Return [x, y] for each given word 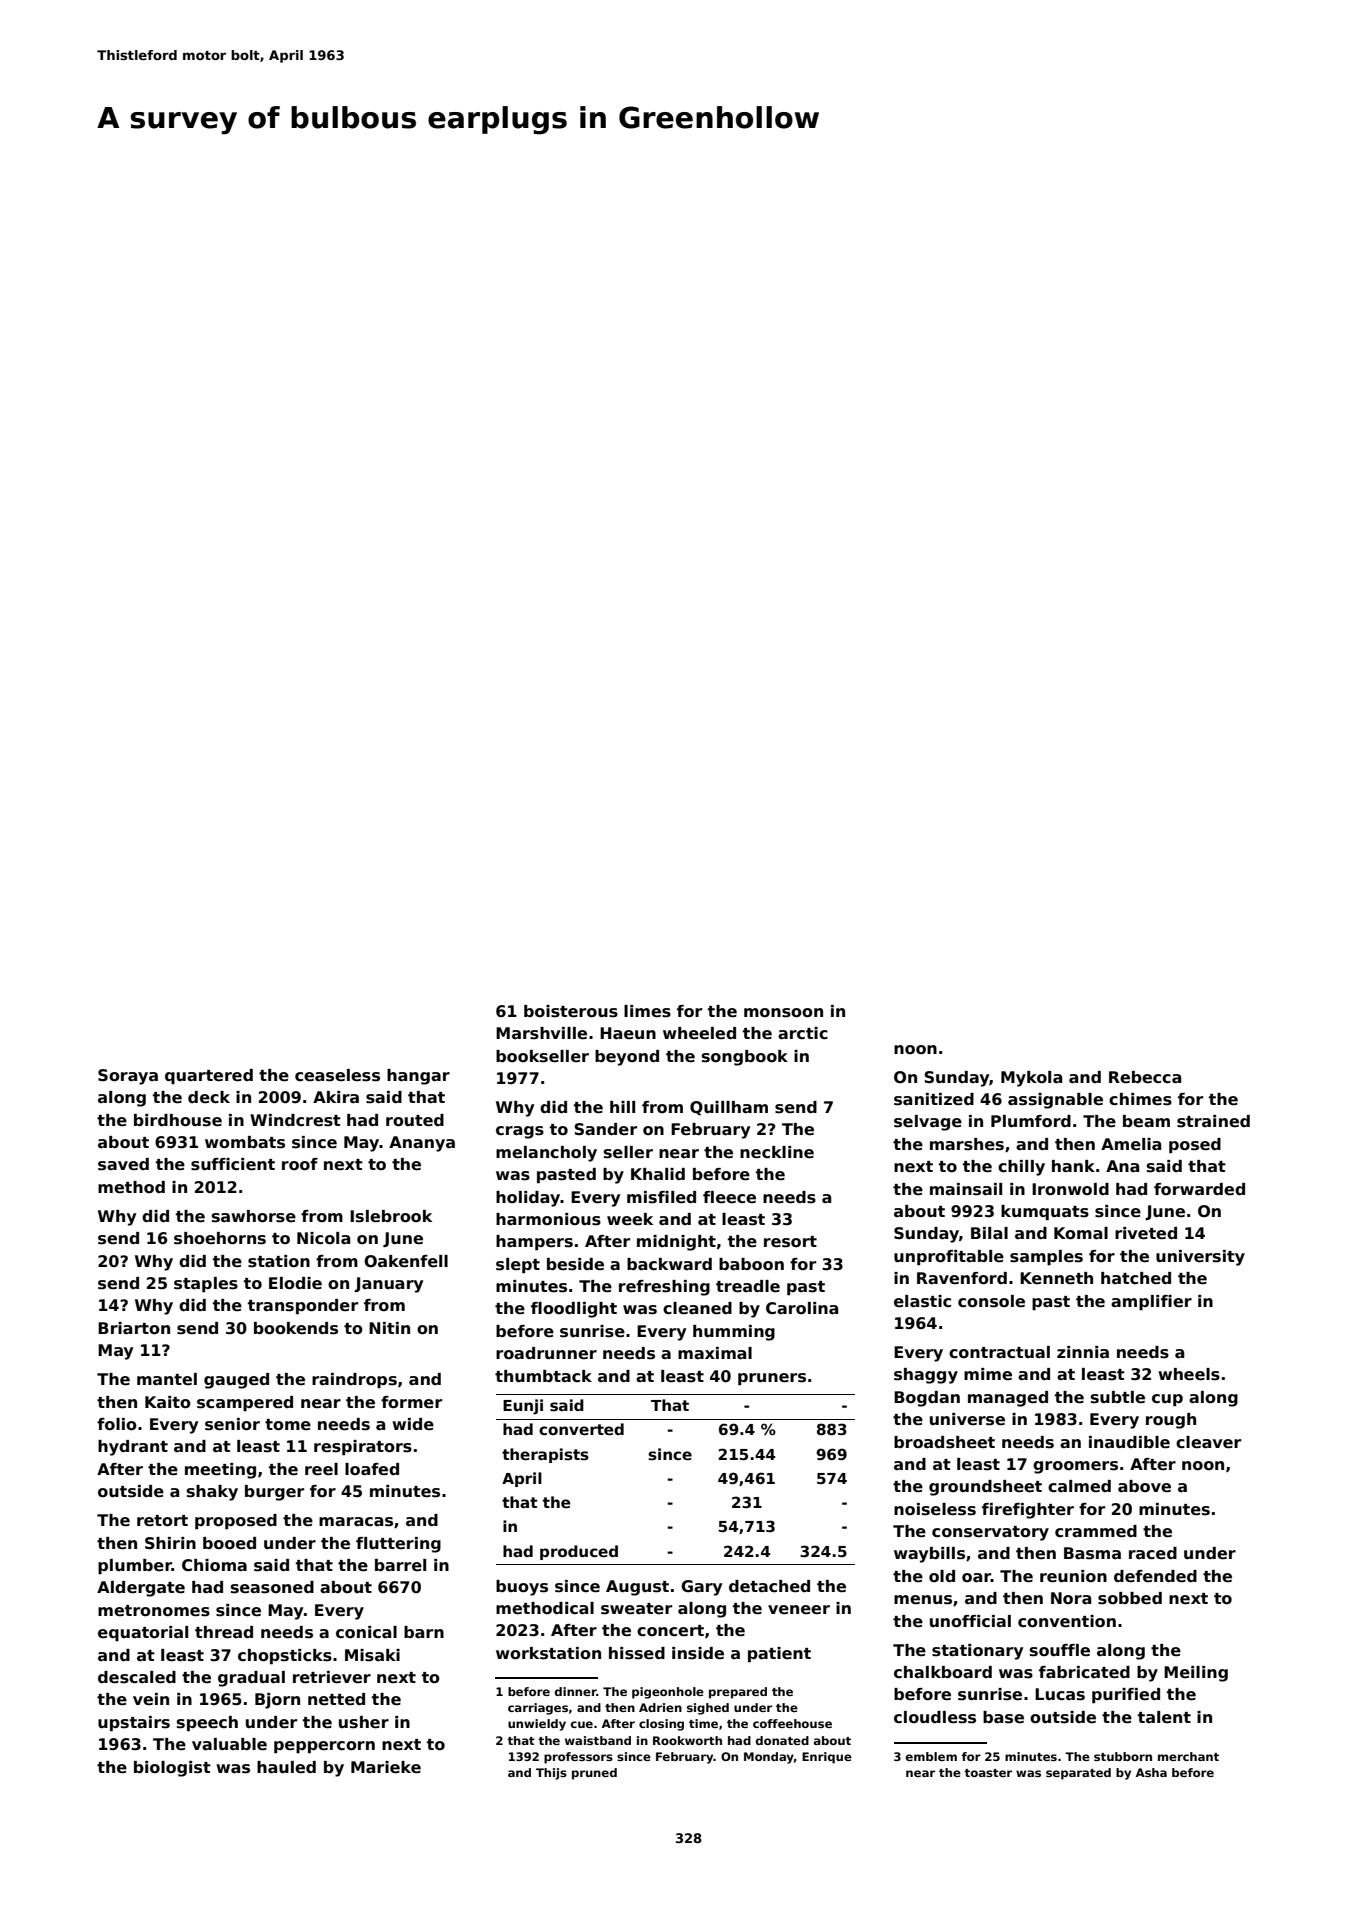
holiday [528, 1199]
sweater [636, 1609]
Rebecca [1145, 1077]
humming [734, 1333]
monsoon [783, 1013]
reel [321, 1469]
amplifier [1151, 1302]
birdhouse [178, 1120]
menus [923, 1600]
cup [1167, 1400]
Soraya [128, 1077]
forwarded [1199, 1189]
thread [224, 1632]
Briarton [134, 1328]
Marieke [386, 1767]
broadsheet [944, 1442]
